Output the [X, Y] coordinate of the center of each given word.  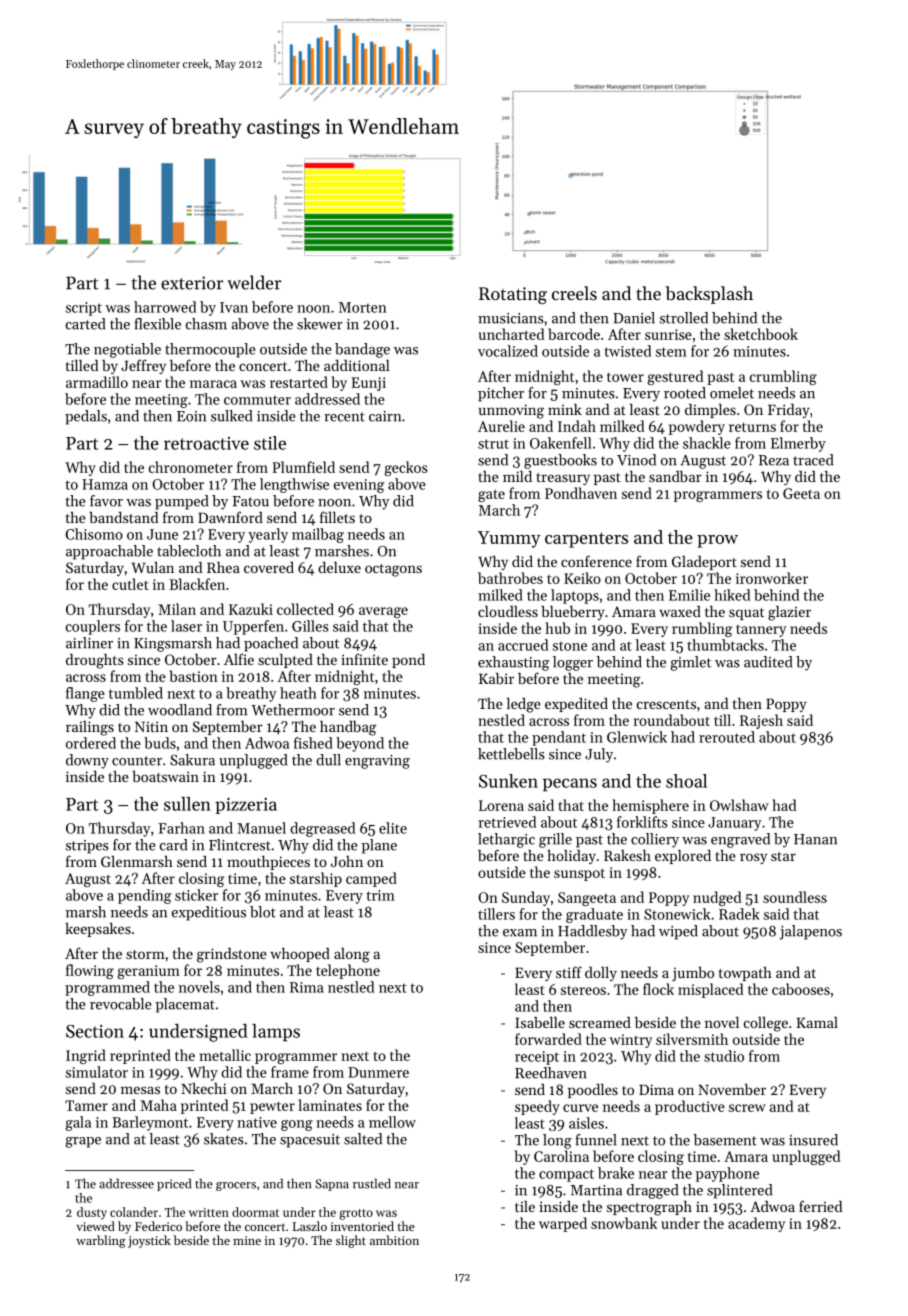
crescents [666, 704]
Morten [363, 307]
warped [563, 1224]
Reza [774, 460]
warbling [101, 1241]
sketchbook [761, 334]
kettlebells [511, 754]
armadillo [97, 382]
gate [491, 495]
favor [106, 501]
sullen [187, 804]
